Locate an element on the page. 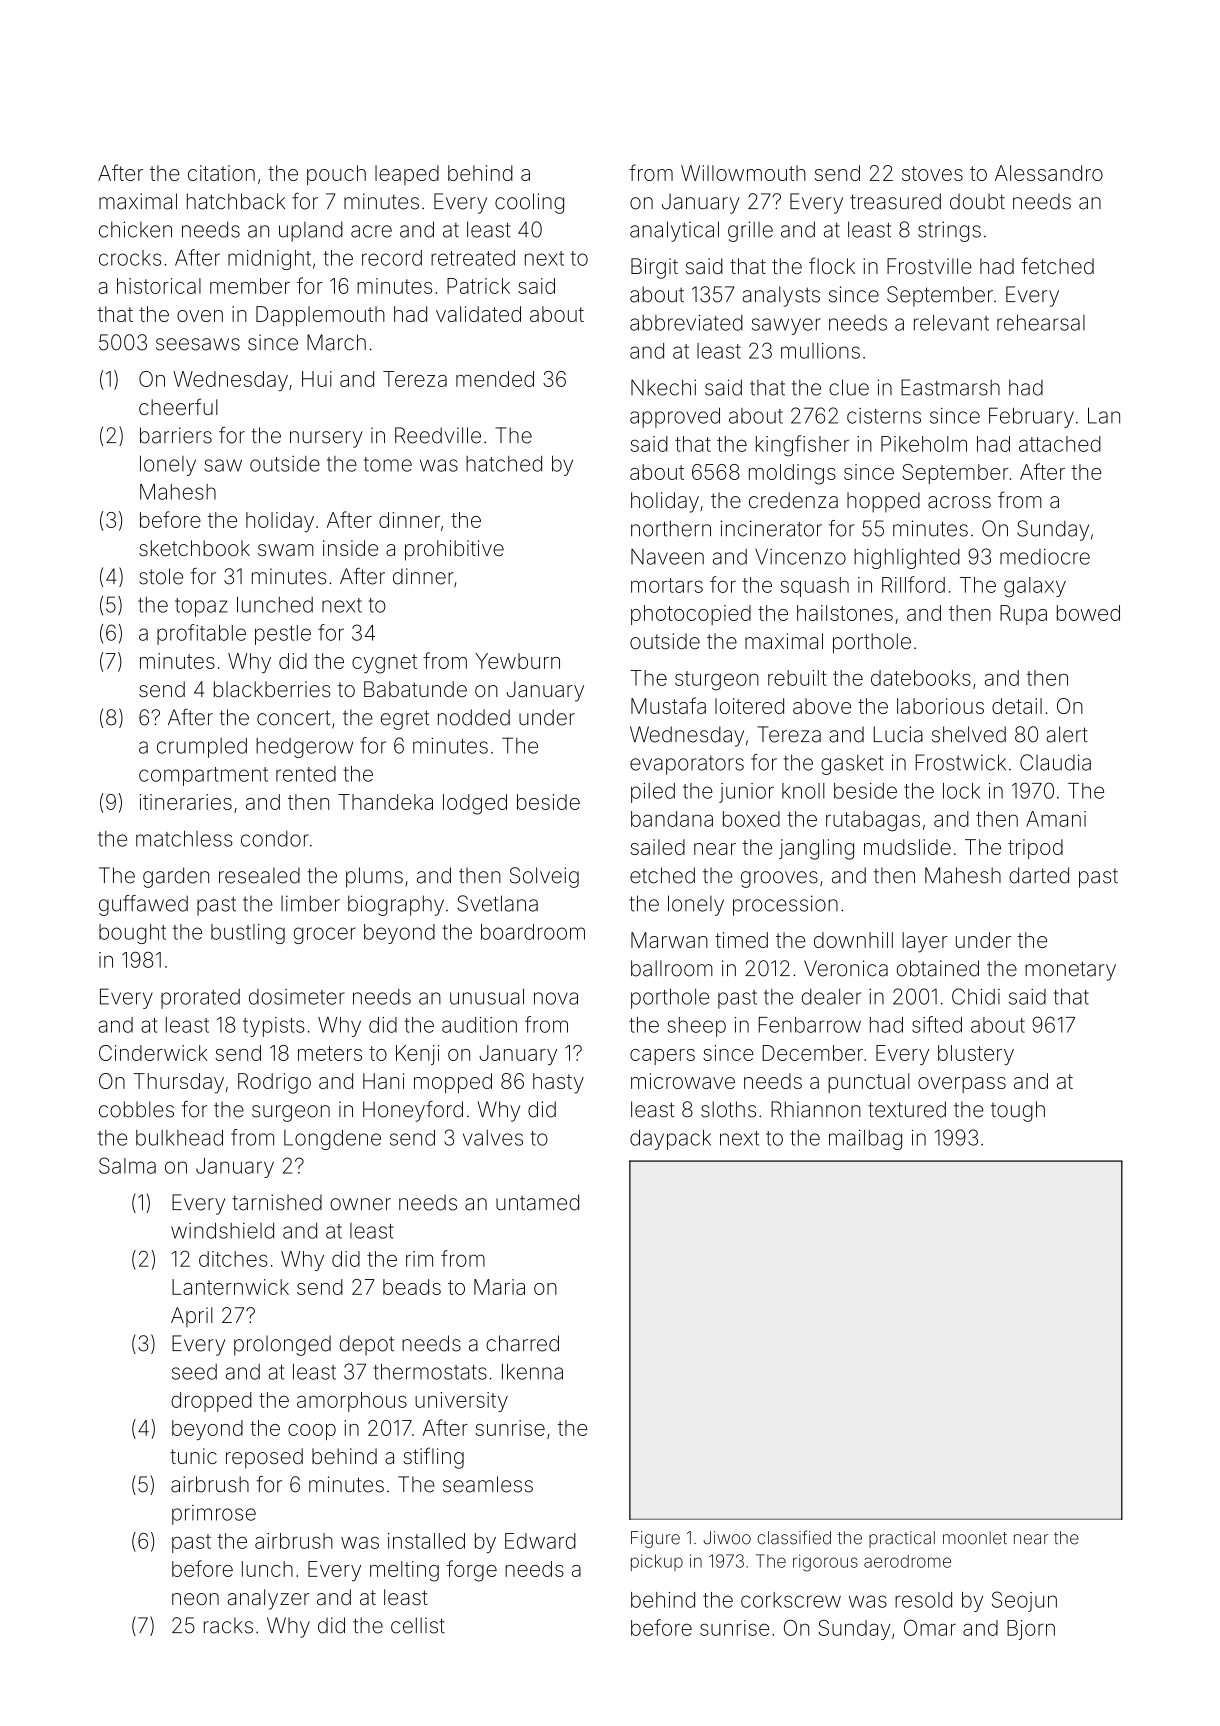  Seojun is located at coordinates (1024, 1601).
